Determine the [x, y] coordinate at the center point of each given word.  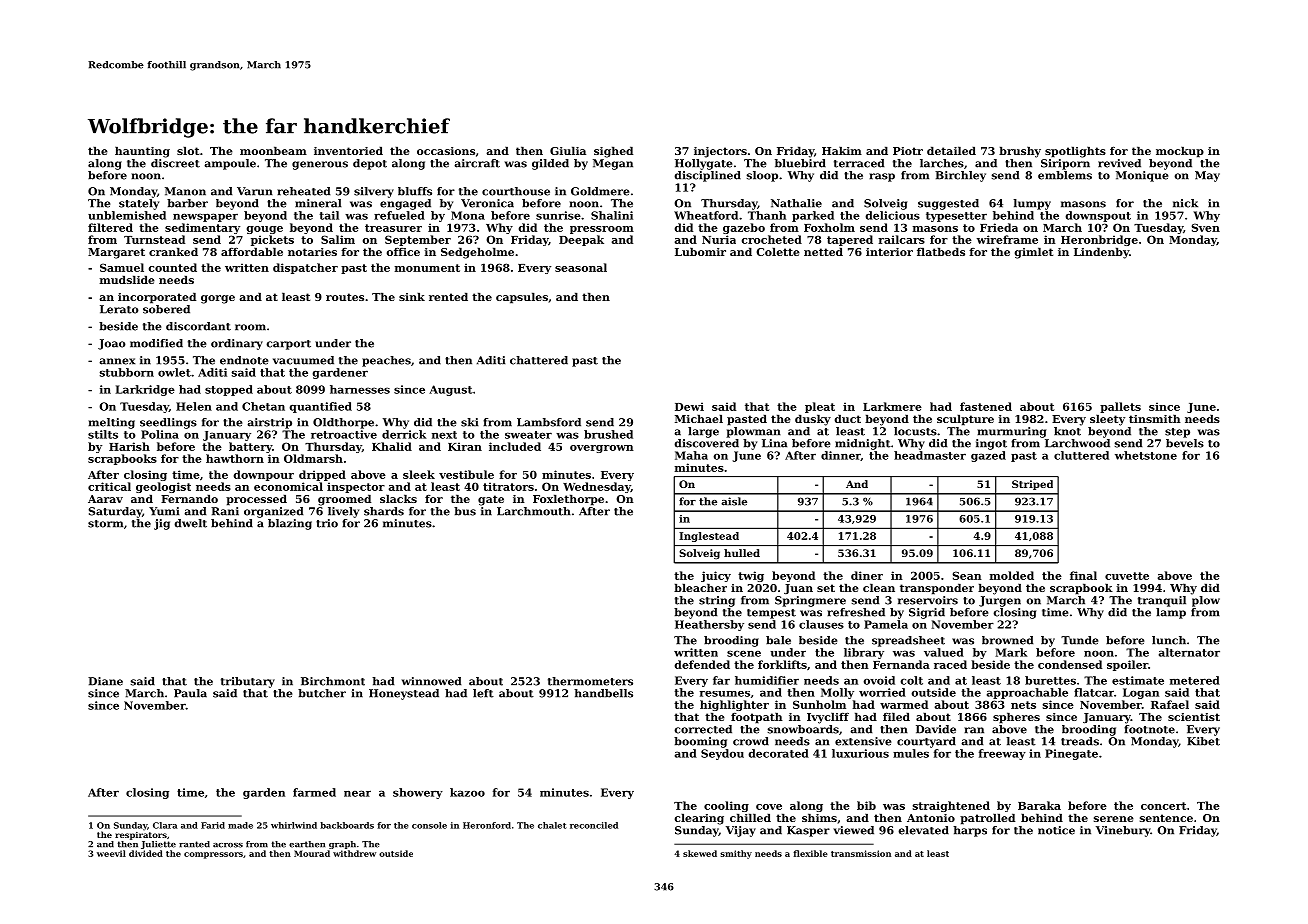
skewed [700, 853]
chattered [539, 360]
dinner [841, 456]
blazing [290, 524]
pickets [272, 240]
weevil [111, 853]
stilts [103, 434]
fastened [986, 406]
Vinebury [1123, 831]
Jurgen [1000, 601]
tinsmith [1155, 418]
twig [751, 576]
